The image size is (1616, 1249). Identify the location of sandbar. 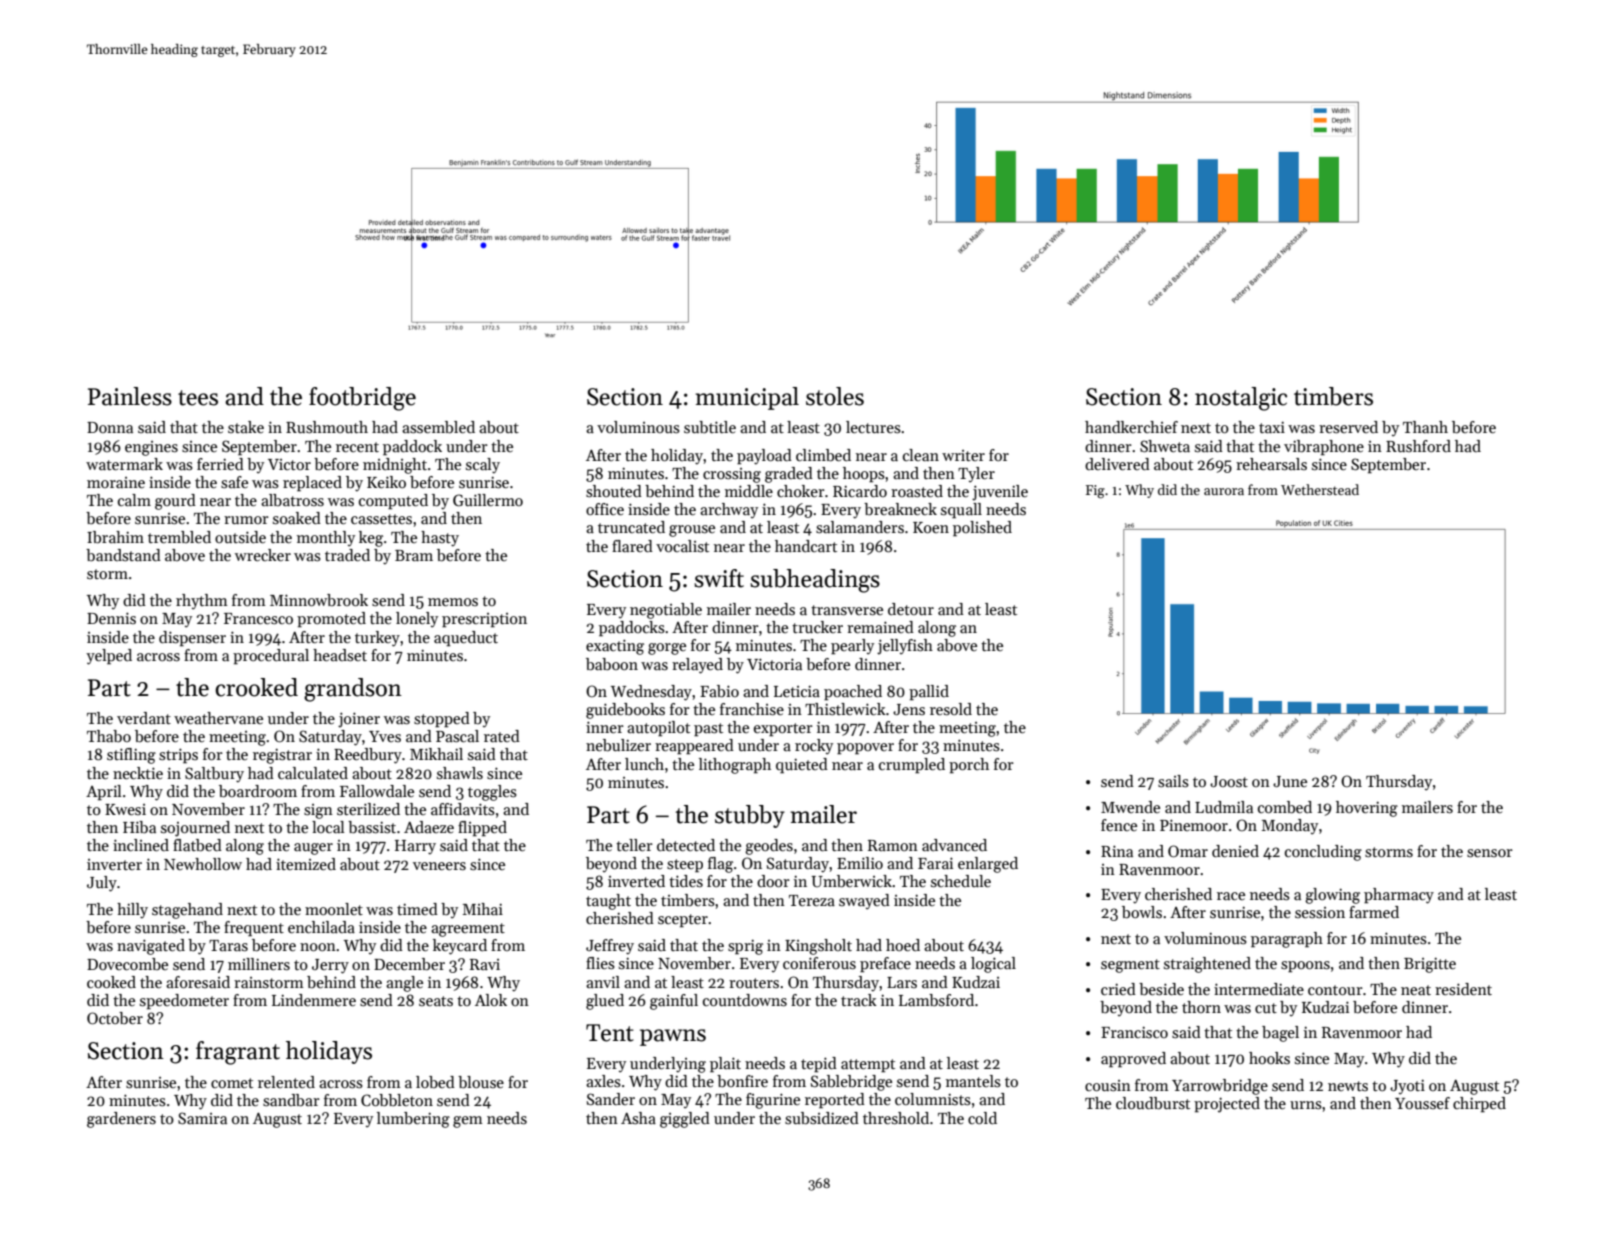
(291, 1100).
